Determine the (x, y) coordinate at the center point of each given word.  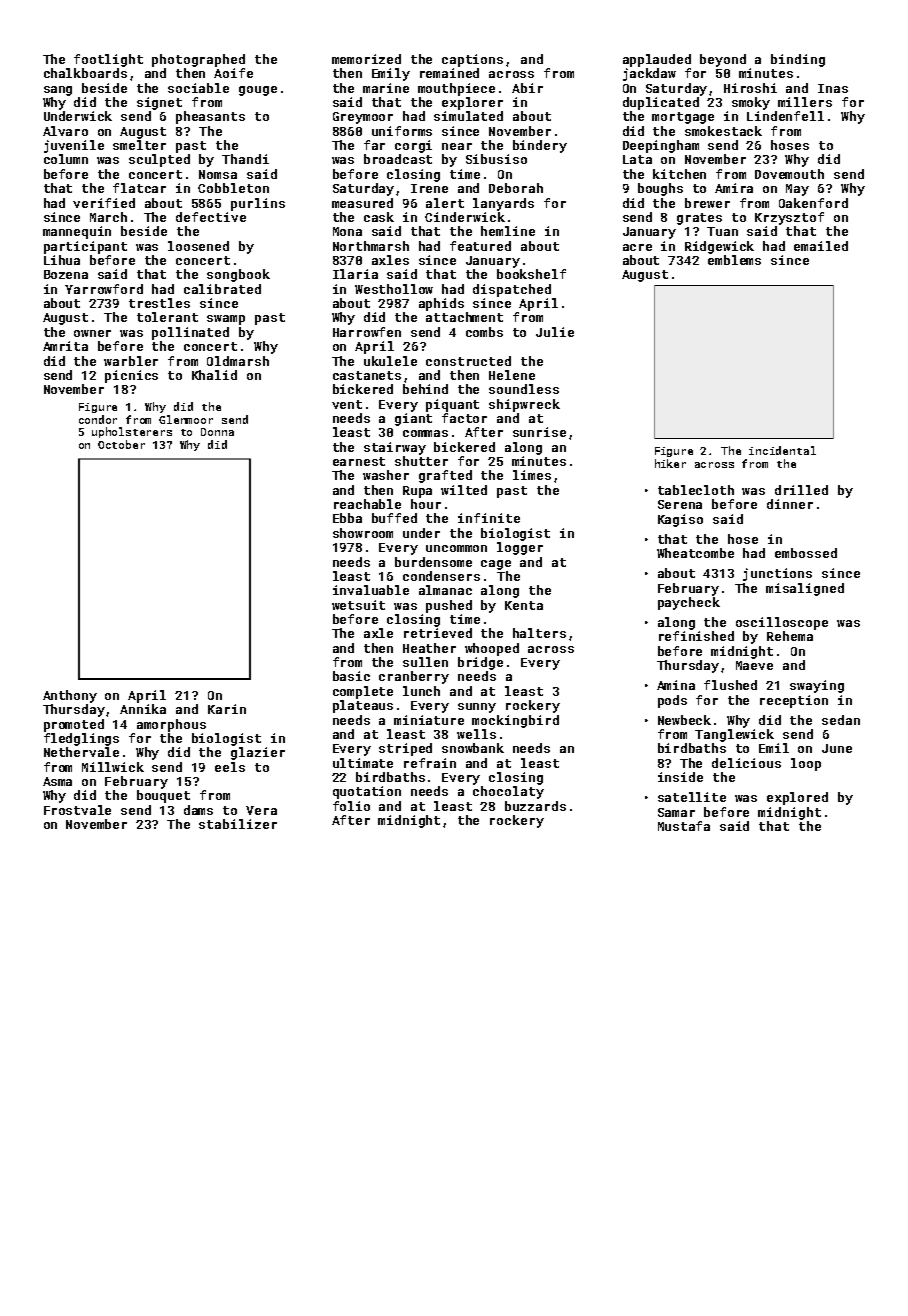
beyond (723, 60)
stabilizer (238, 824)
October (121, 444)
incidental (782, 450)
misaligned (805, 589)
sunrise (539, 432)
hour (426, 504)
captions (472, 60)
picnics (131, 376)
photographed (198, 60)
